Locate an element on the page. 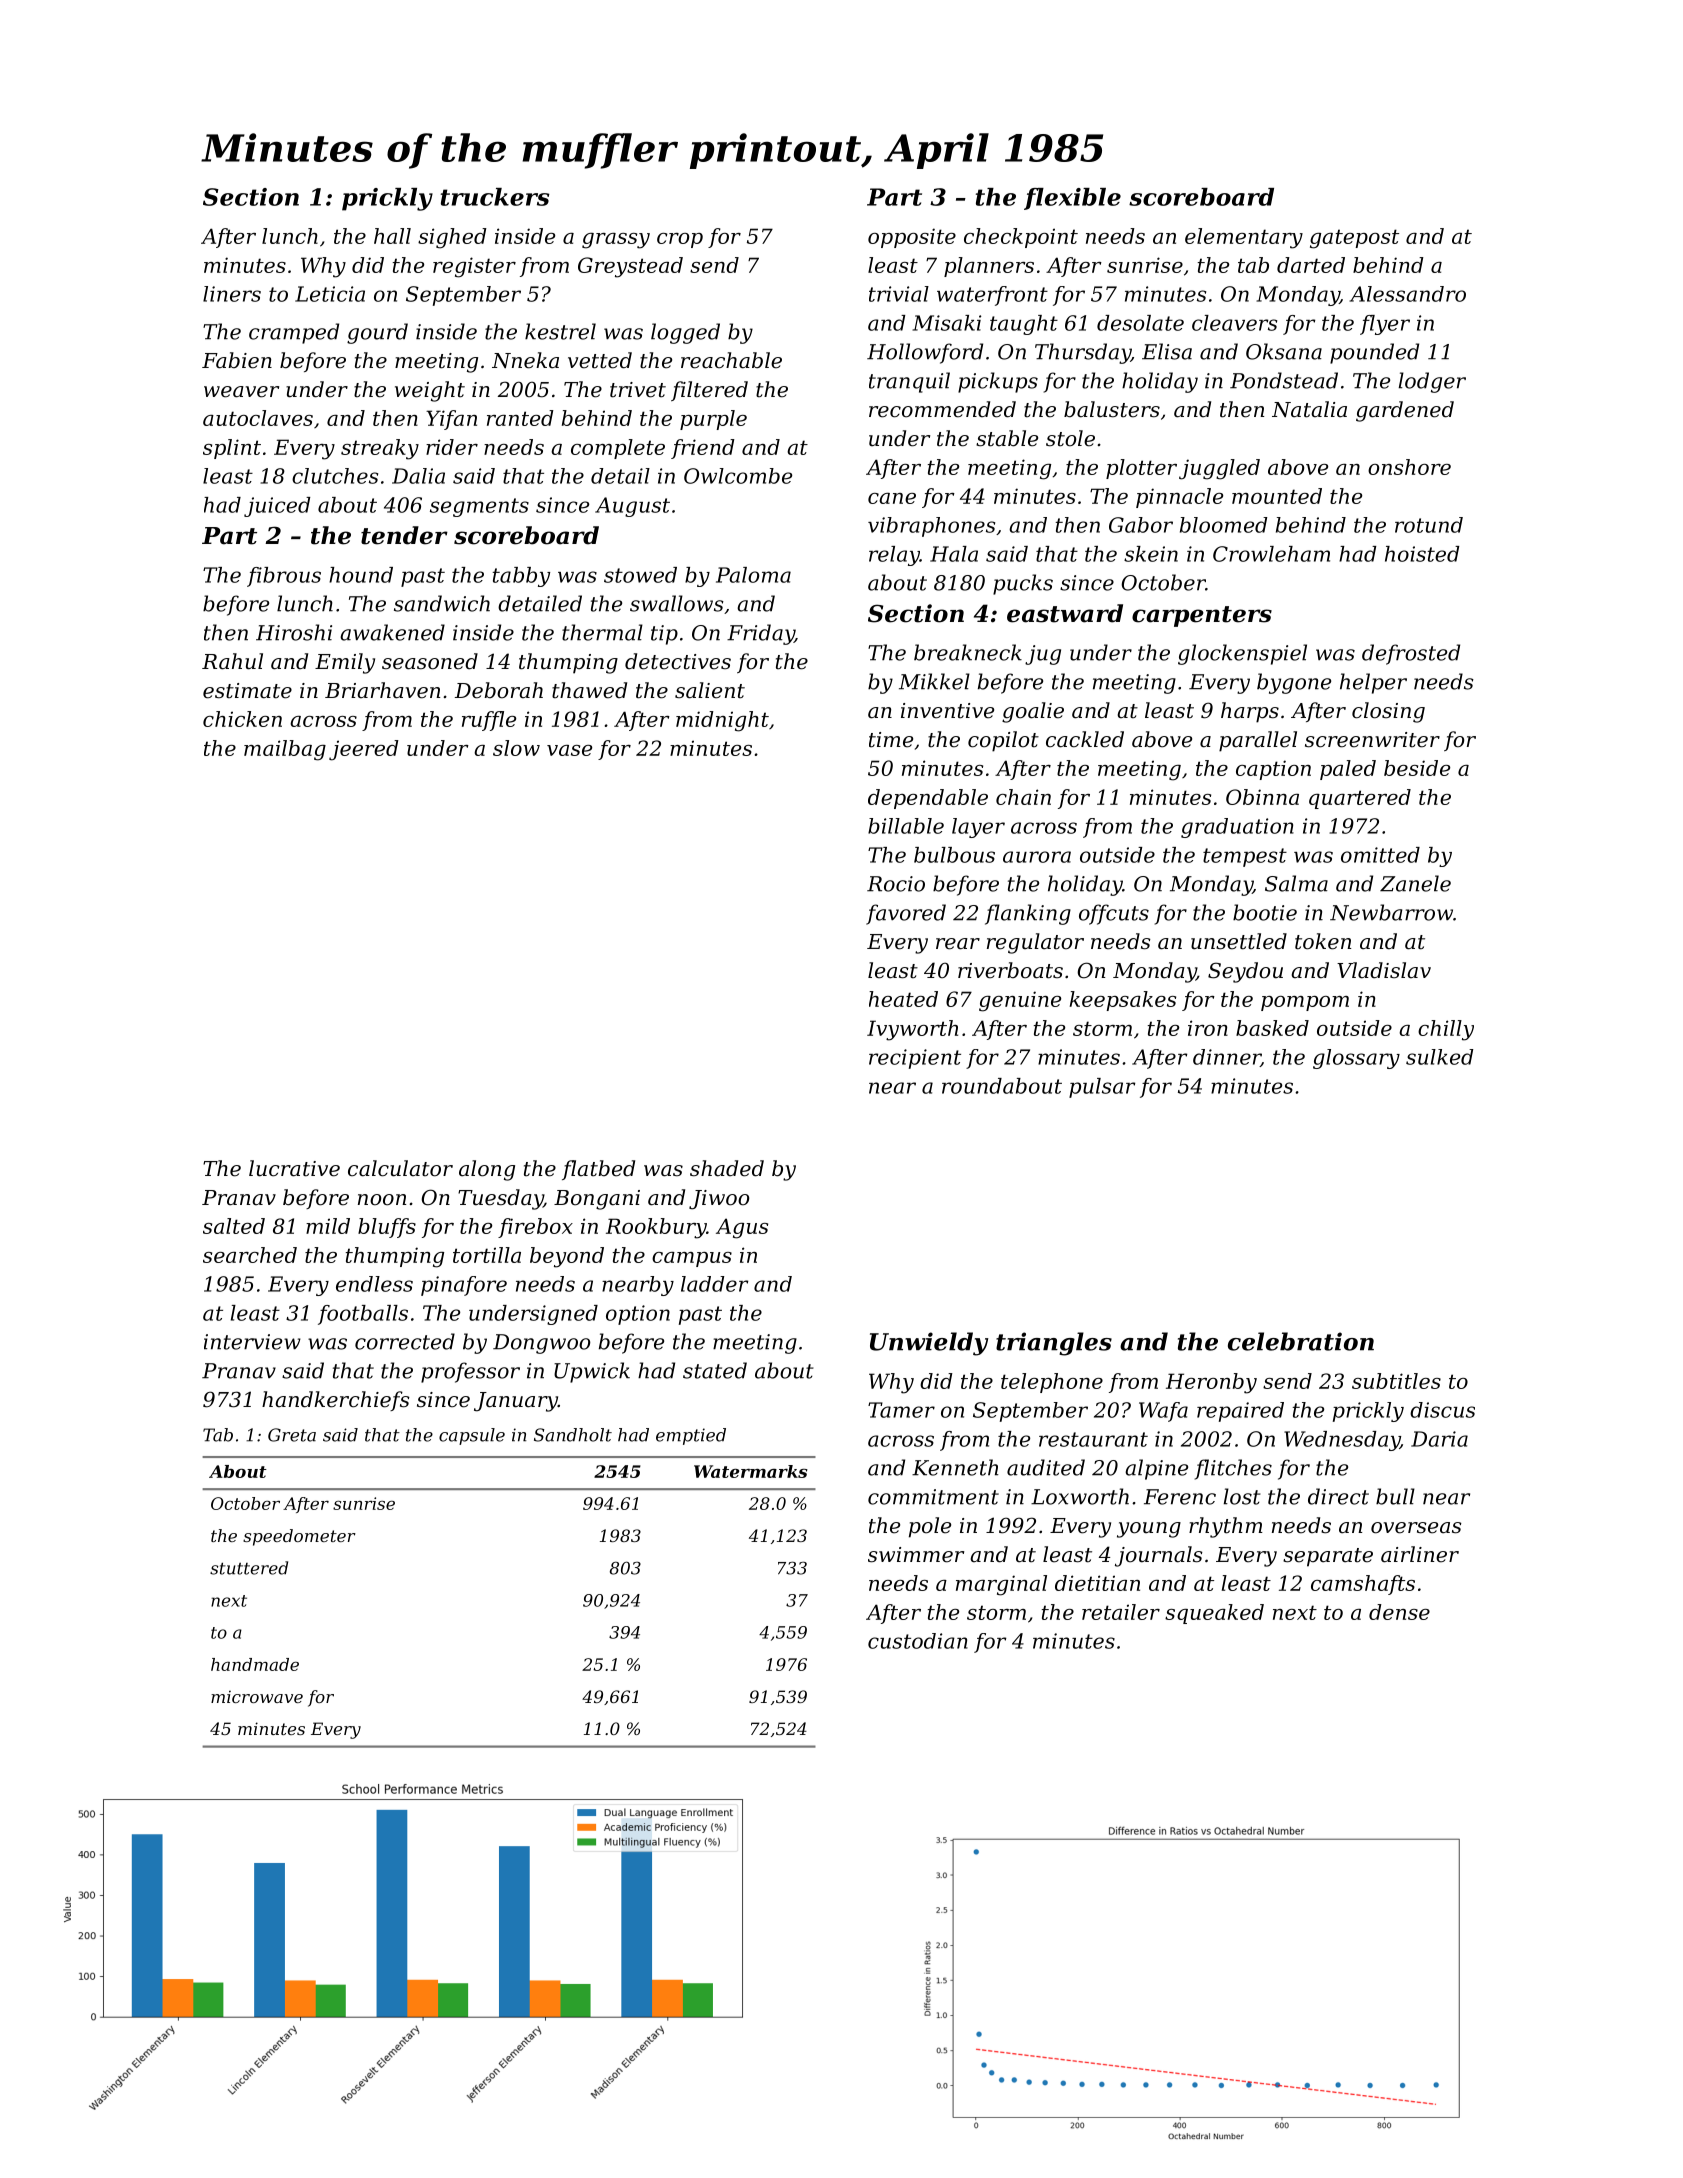 This image has height=2178, width=1683. hall is located at coordinates (392, 236).
